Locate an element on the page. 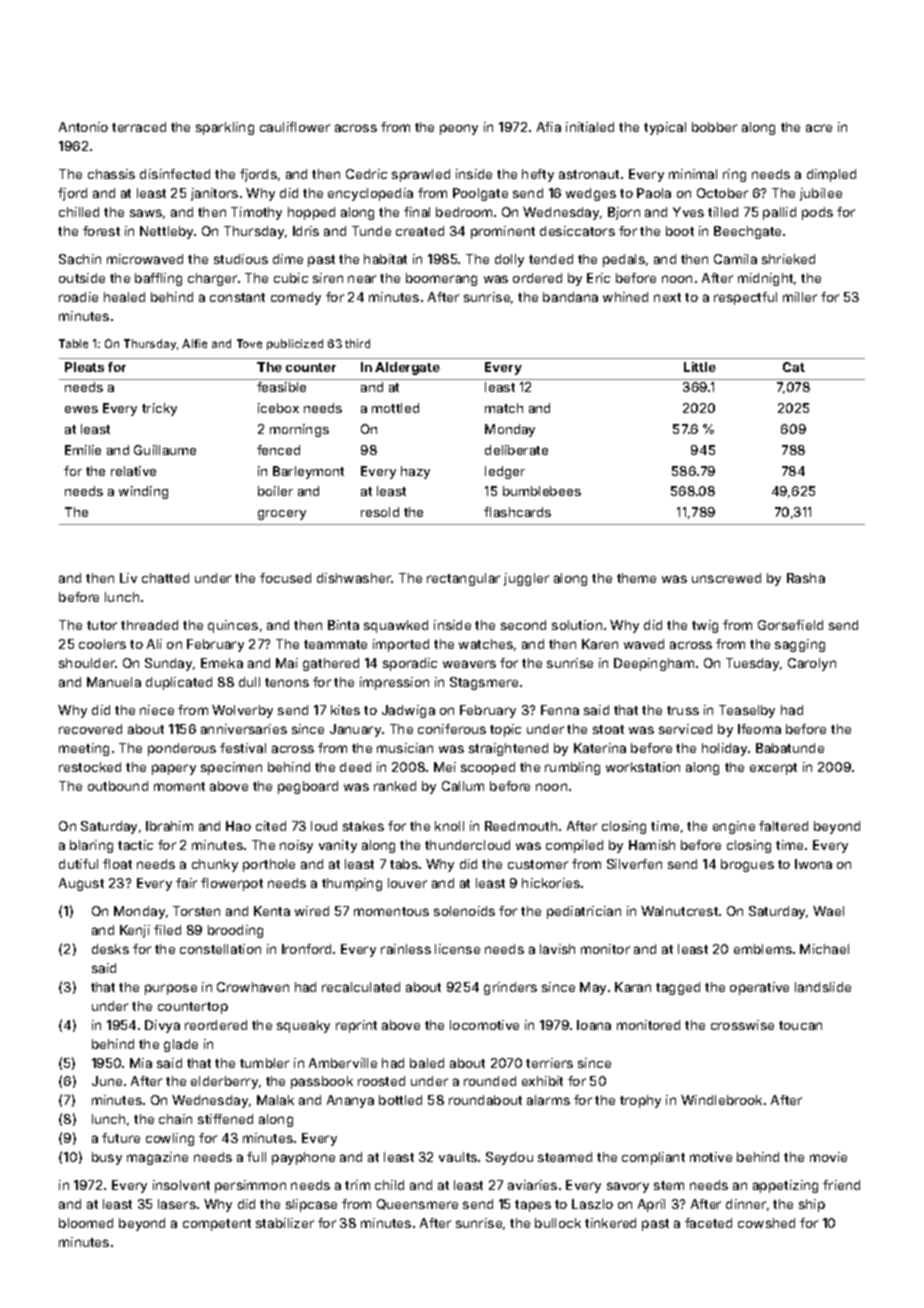 The height and width of the image is (1308, 924). Jadwiga is located at coordinates (408, 711).
